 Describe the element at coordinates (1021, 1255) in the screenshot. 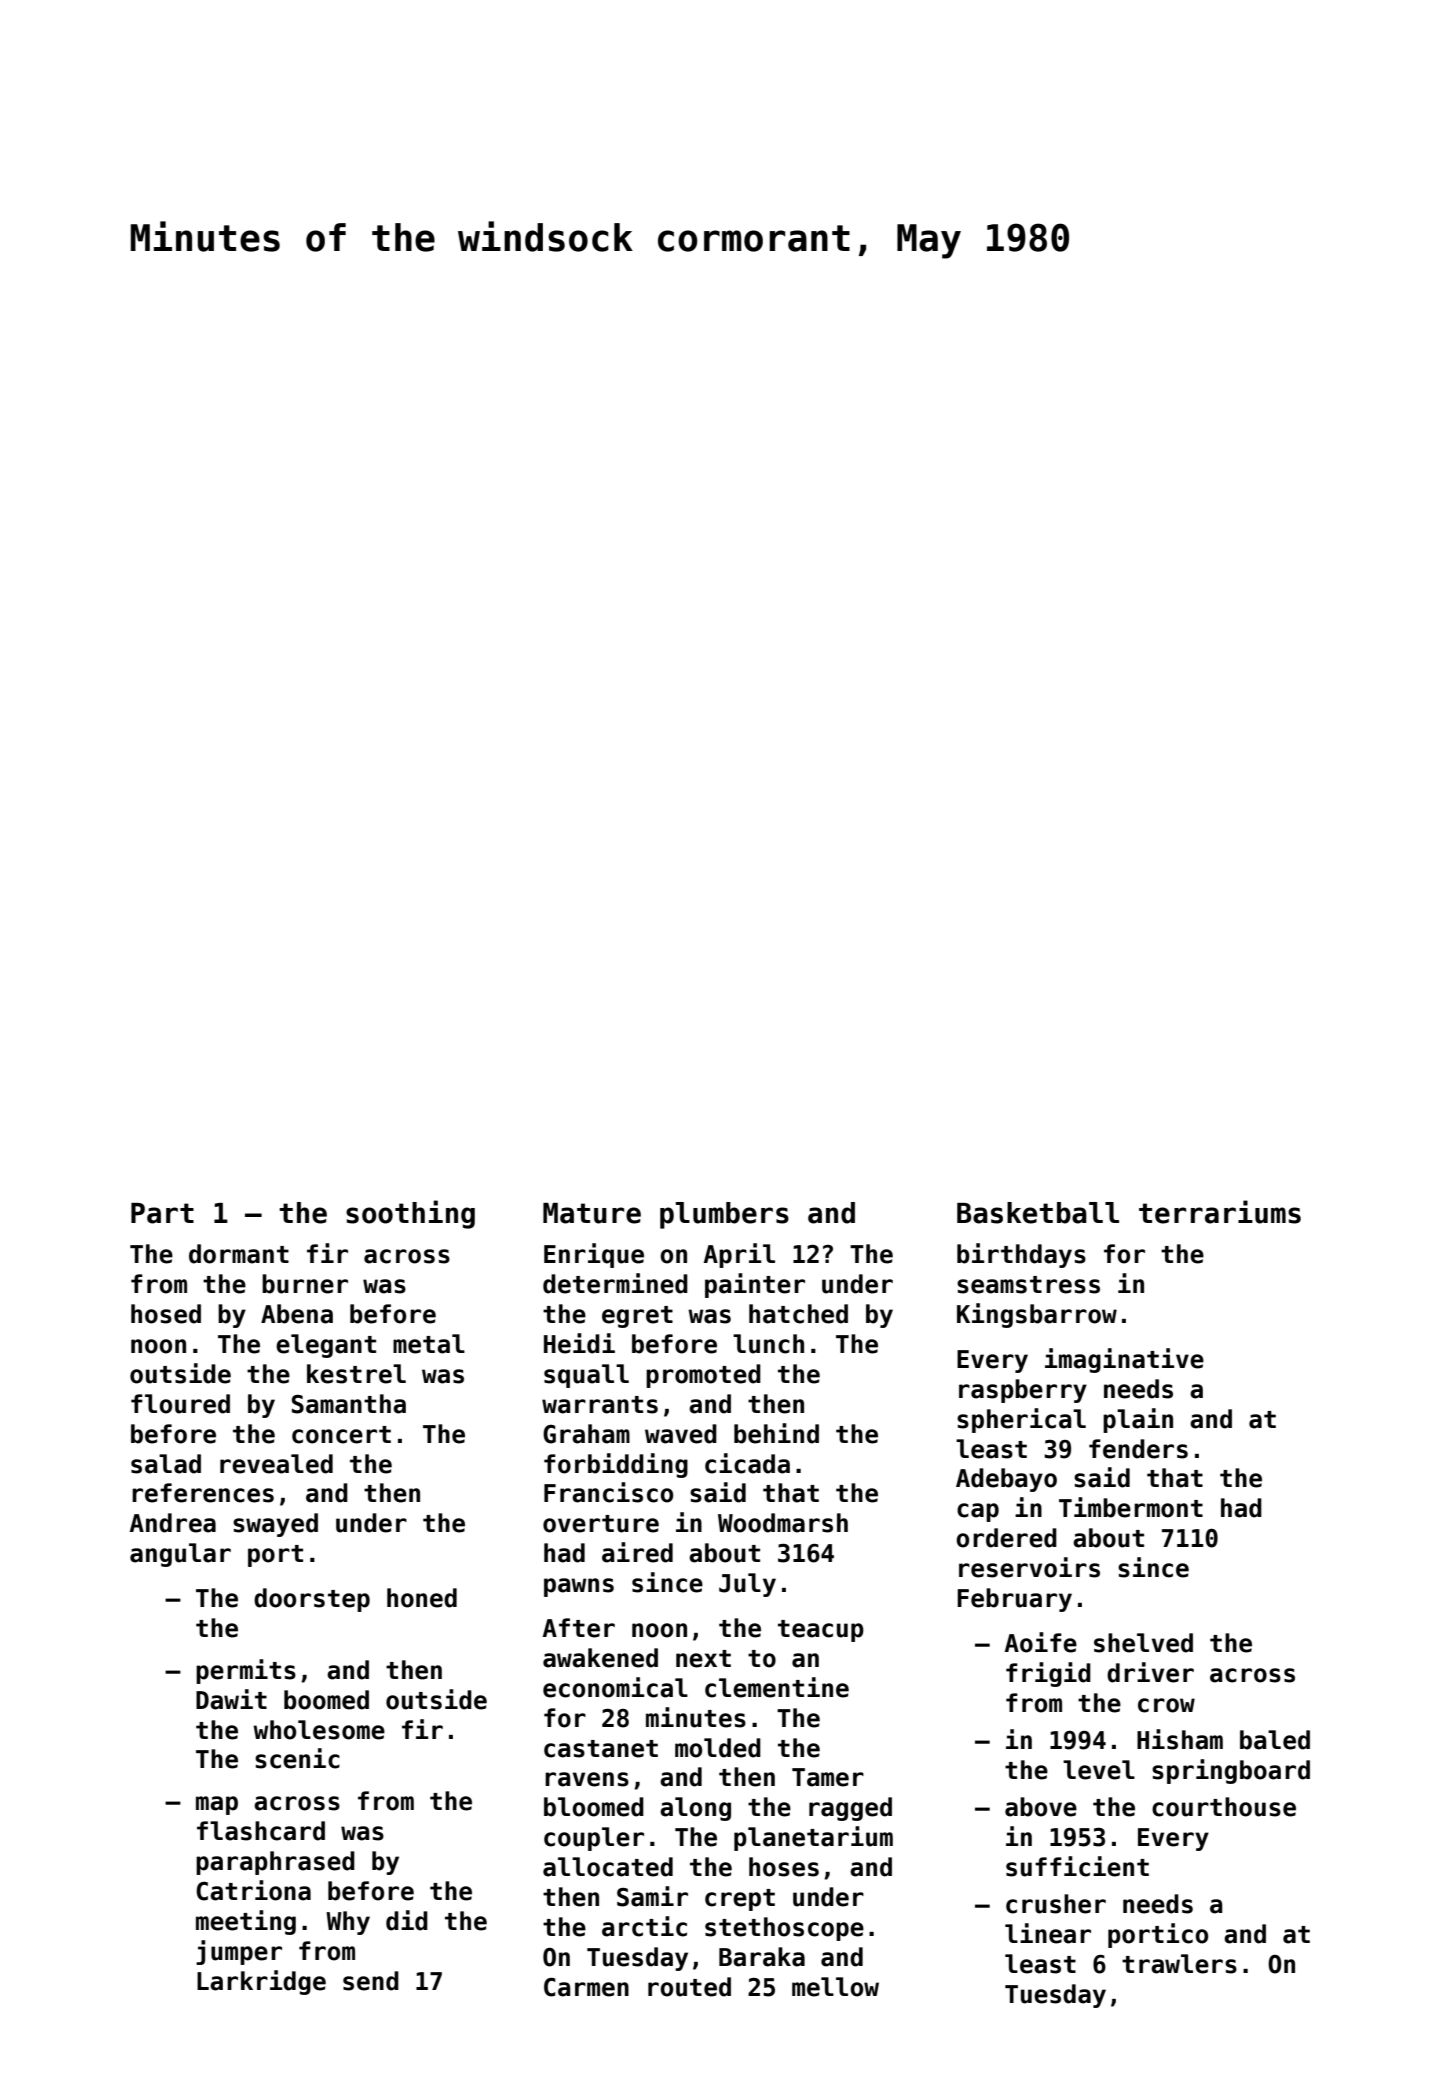

I see `birthdays` at that location.
